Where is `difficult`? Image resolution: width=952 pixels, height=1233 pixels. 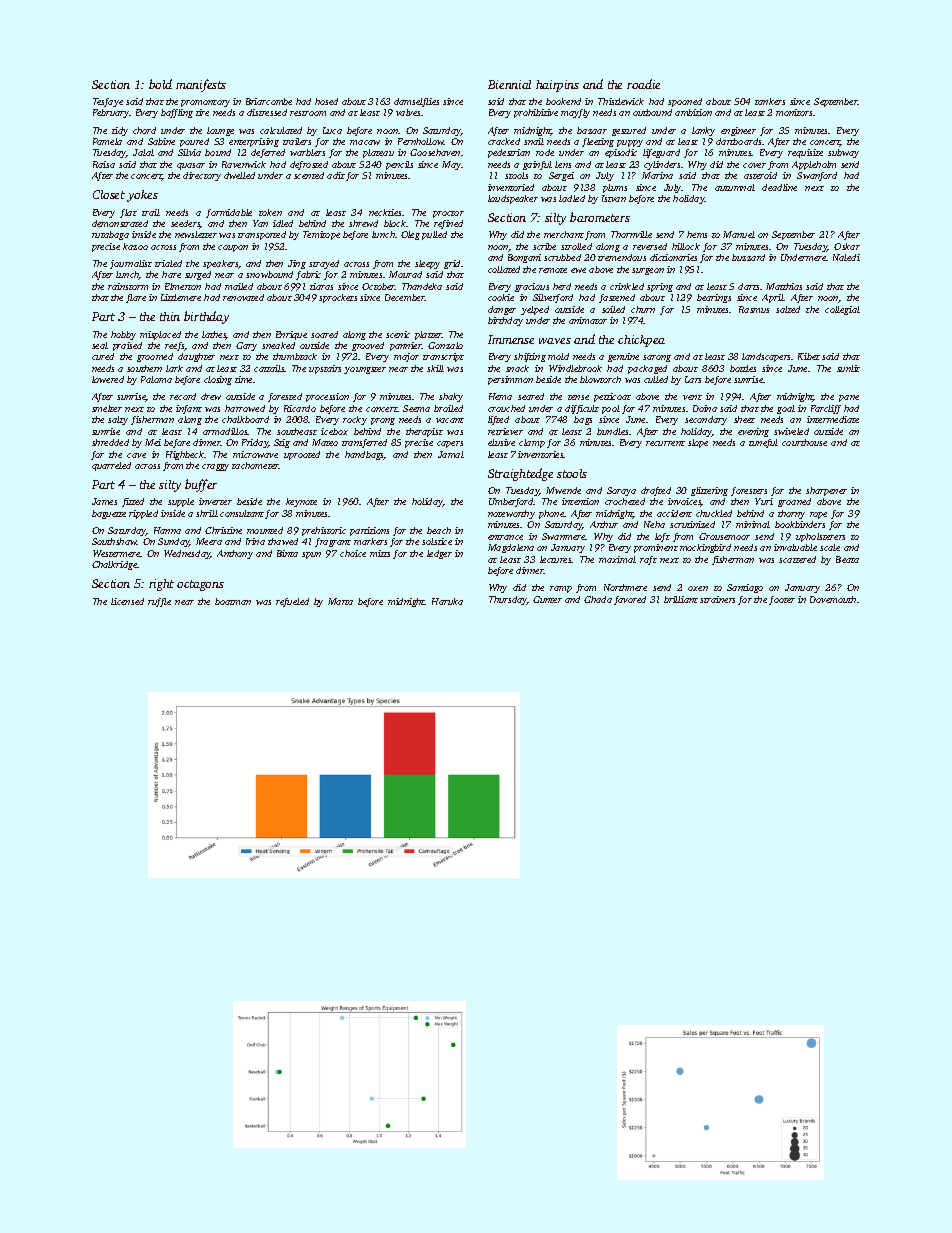 difficult is located at coordinates (582, 409).
